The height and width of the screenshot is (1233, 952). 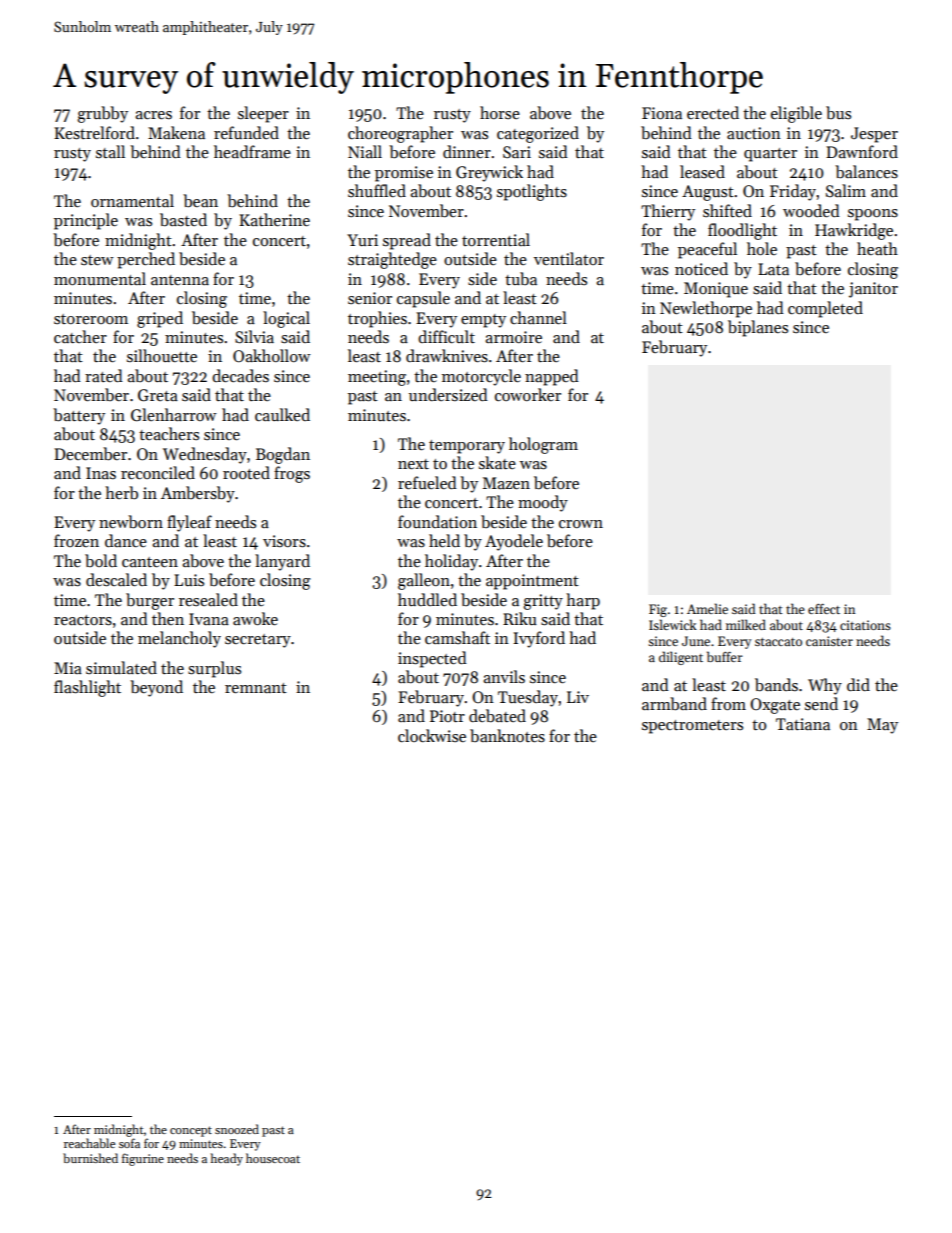 What do you see at coordinates (507, 736) in the screenshot?
I see `banknotes` at bounding box center [507, 736].
